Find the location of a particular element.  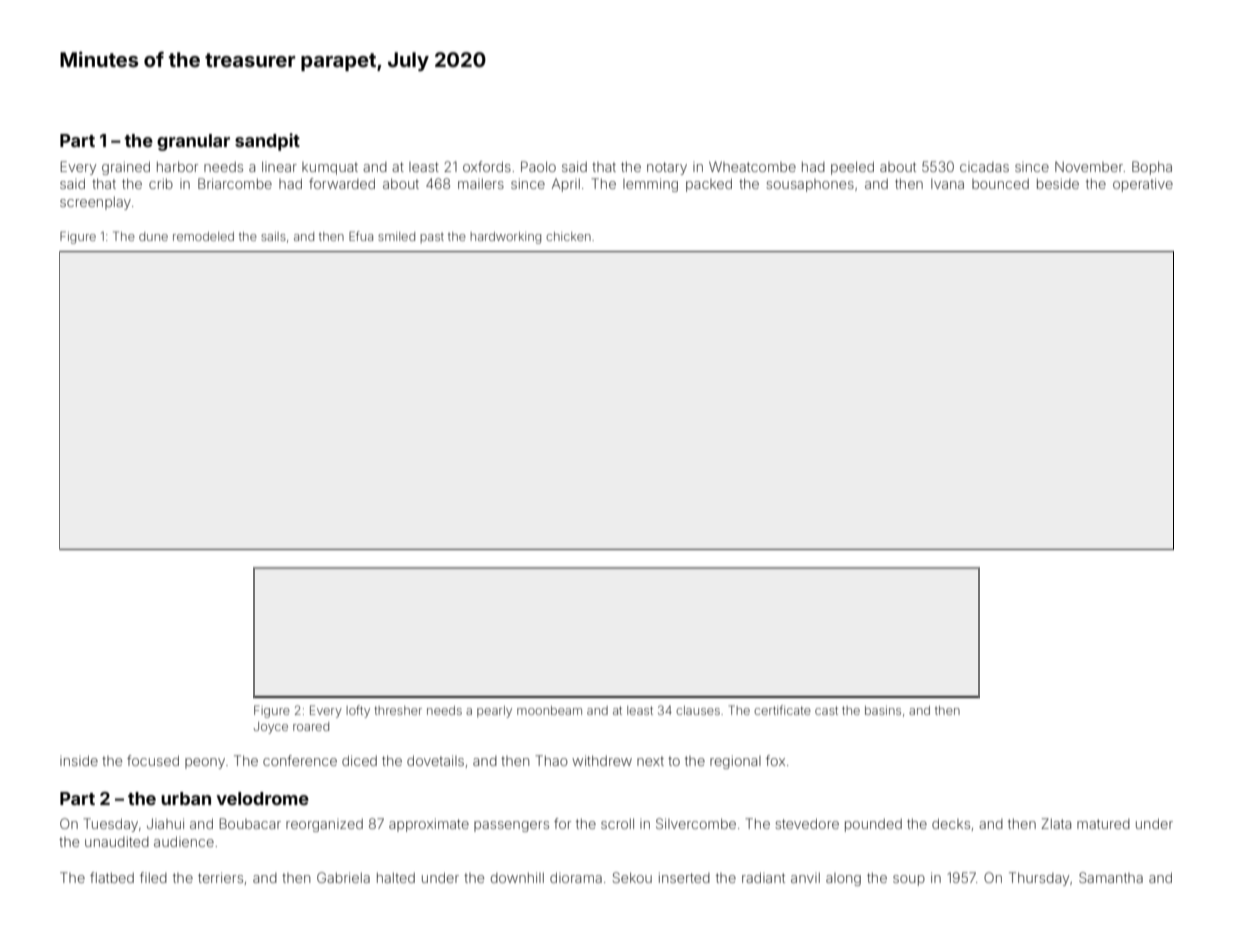

sails is located at coordinates (273, 236).
